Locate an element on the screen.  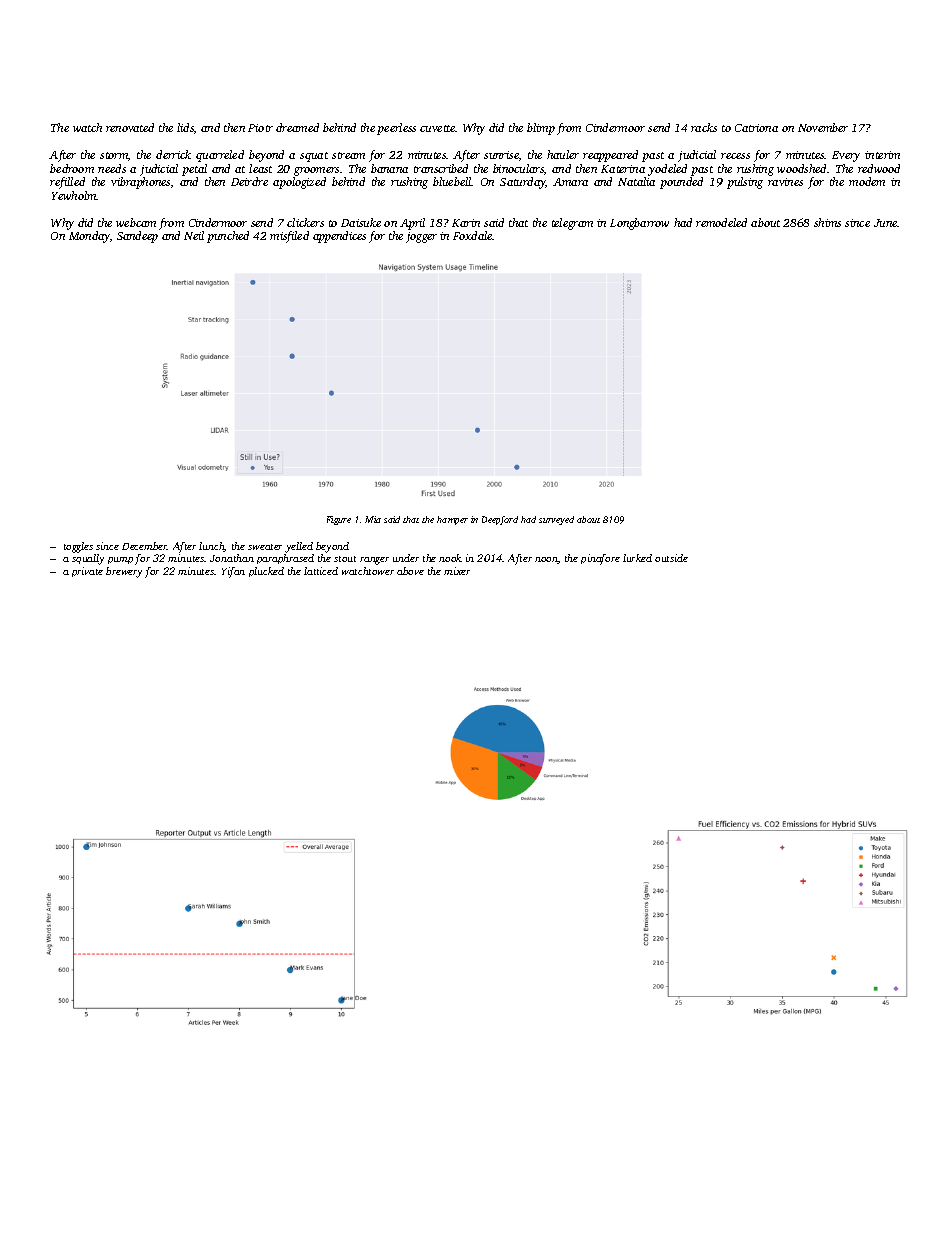
Catriona is located at coordinates (756, 128).
